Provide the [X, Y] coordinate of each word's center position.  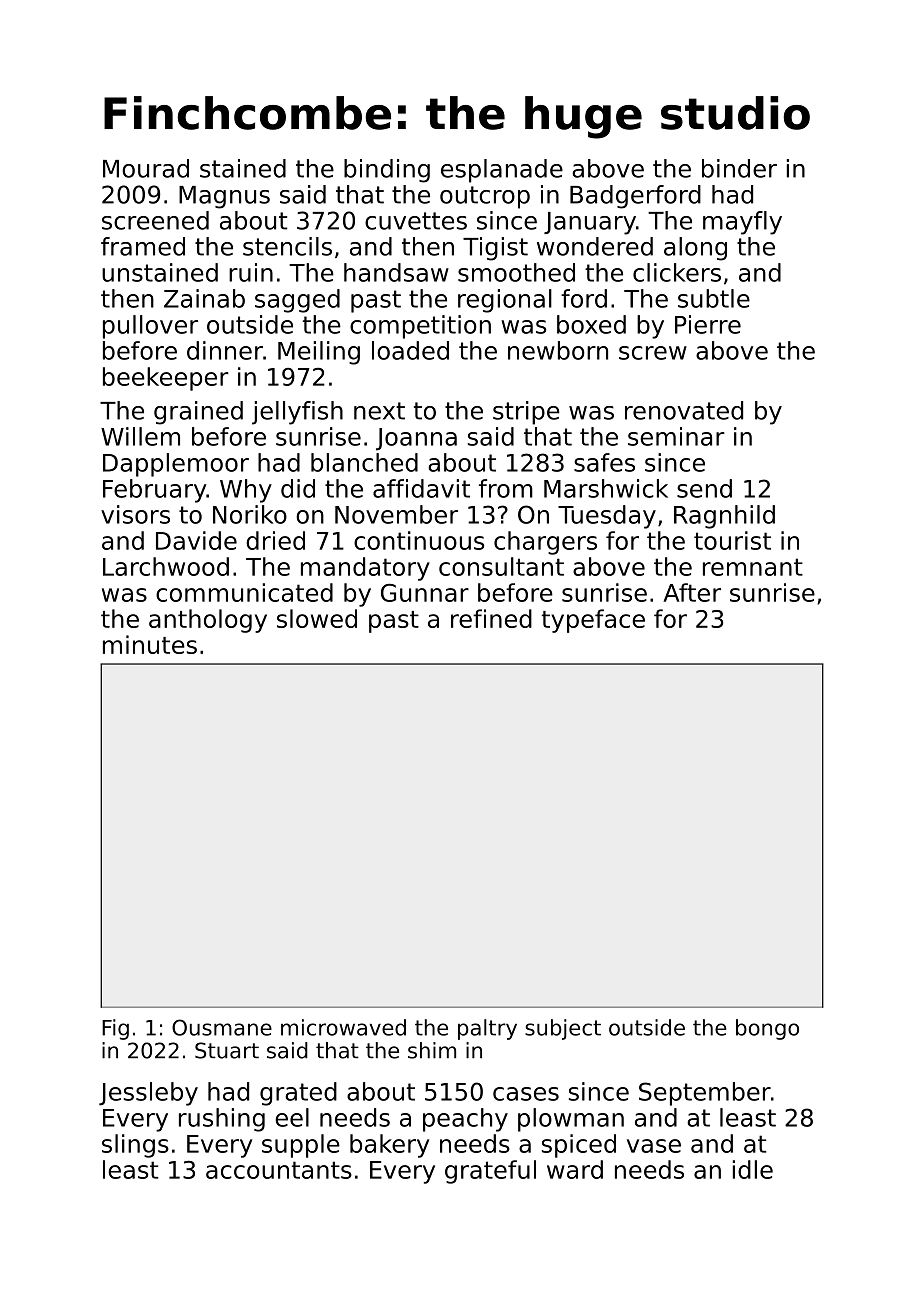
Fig [115, 1029]
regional [505, 301]
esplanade [502, 171]
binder [739, 168]
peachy [465, 1120]
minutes [150, 644]
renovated [684, 410]
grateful [490, 1172]
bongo [767, 1029]
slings [135, 1146]
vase [654, 1146]
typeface [593, 621]
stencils [287, 246]
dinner [225, 350]
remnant [753, 567]
